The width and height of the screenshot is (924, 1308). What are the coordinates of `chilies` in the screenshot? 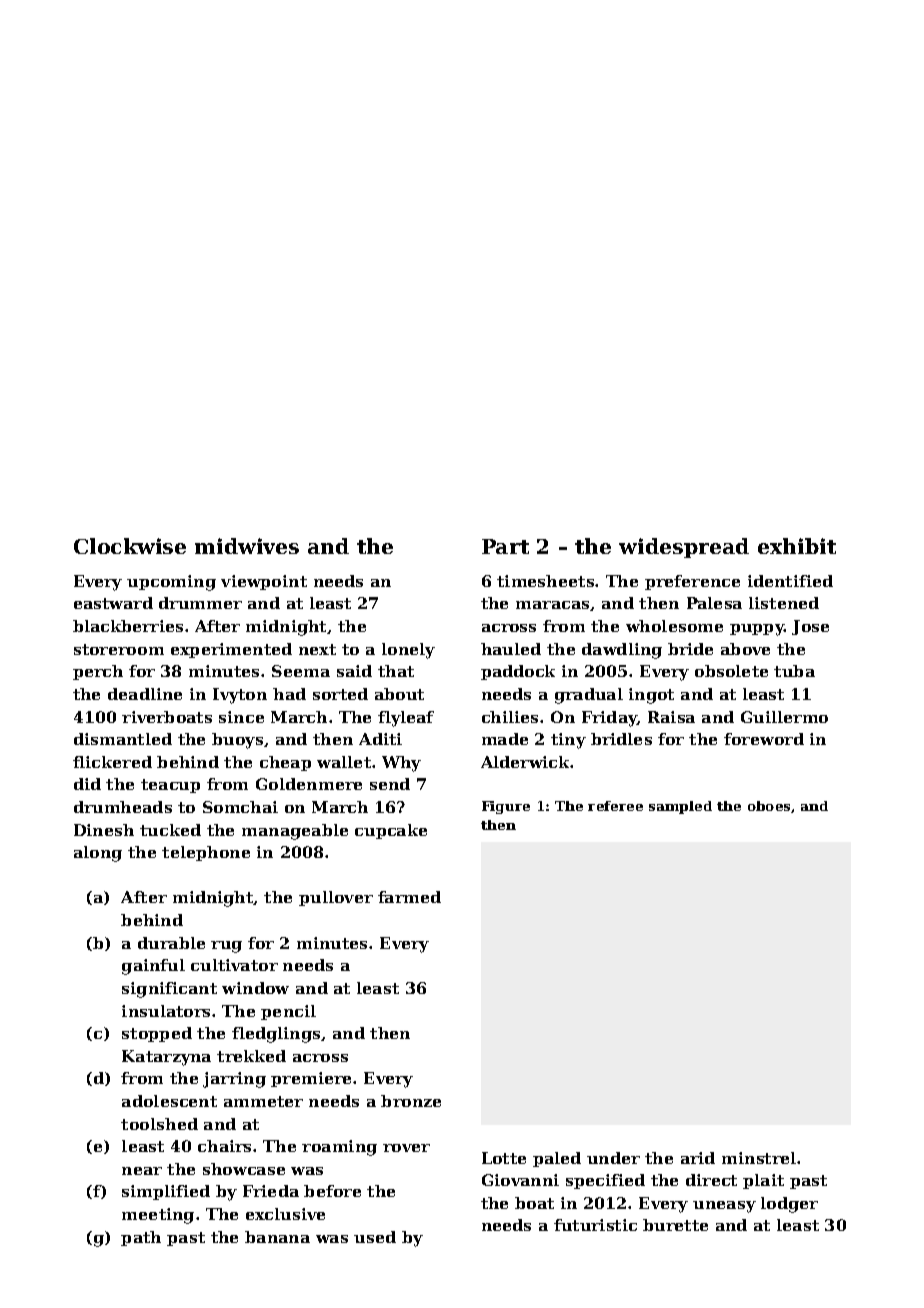 It's located at (510, 717).
